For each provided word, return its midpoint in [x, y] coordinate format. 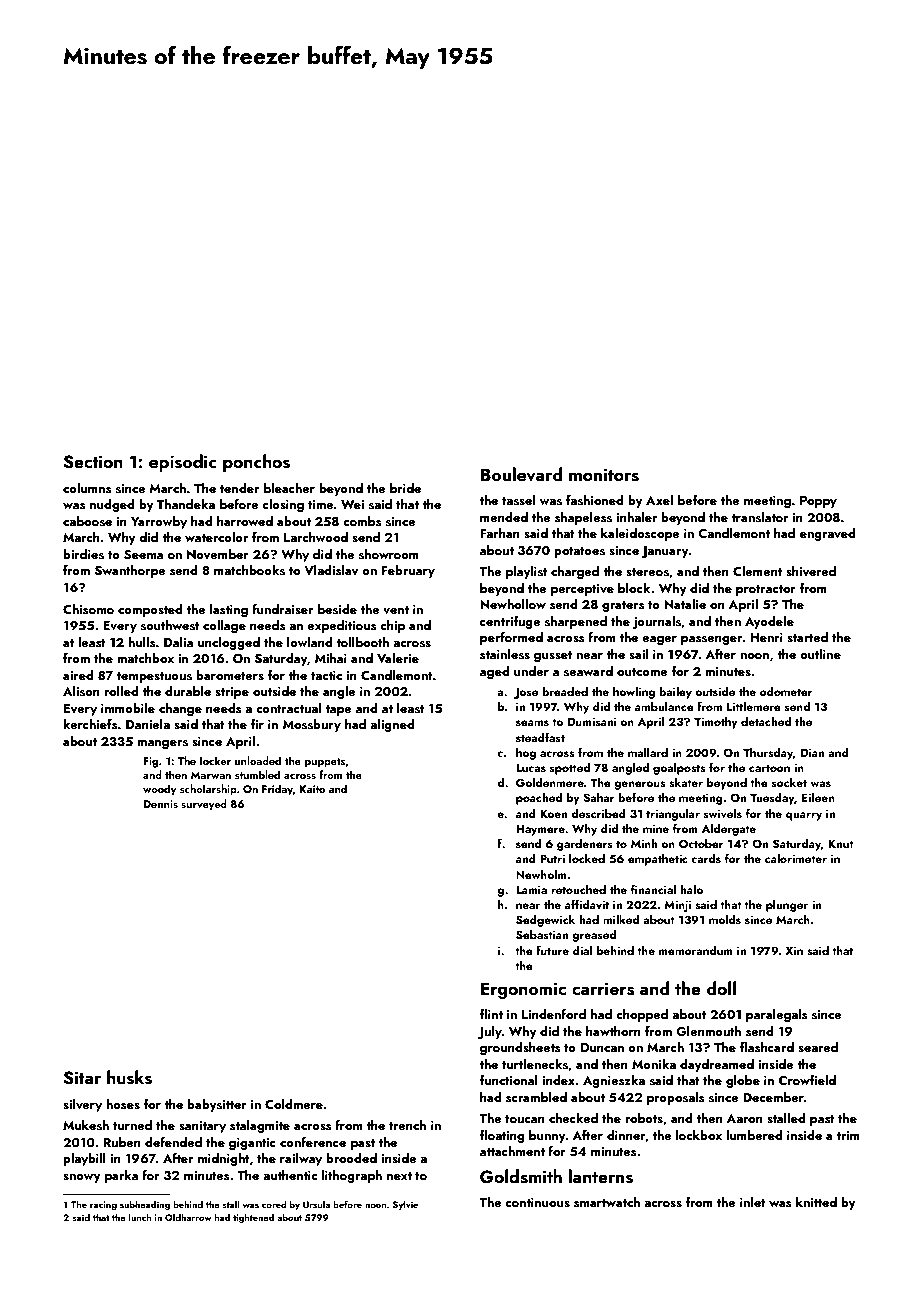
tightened [253, 1218]
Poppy [818, 502]
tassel [518, 500]
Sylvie [405, 1205]
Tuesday [772, 799]
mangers [162, 744]
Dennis [160, 804]
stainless [505, 654]
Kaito [312, 789]
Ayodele [769, 622]
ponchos [256, 463]
